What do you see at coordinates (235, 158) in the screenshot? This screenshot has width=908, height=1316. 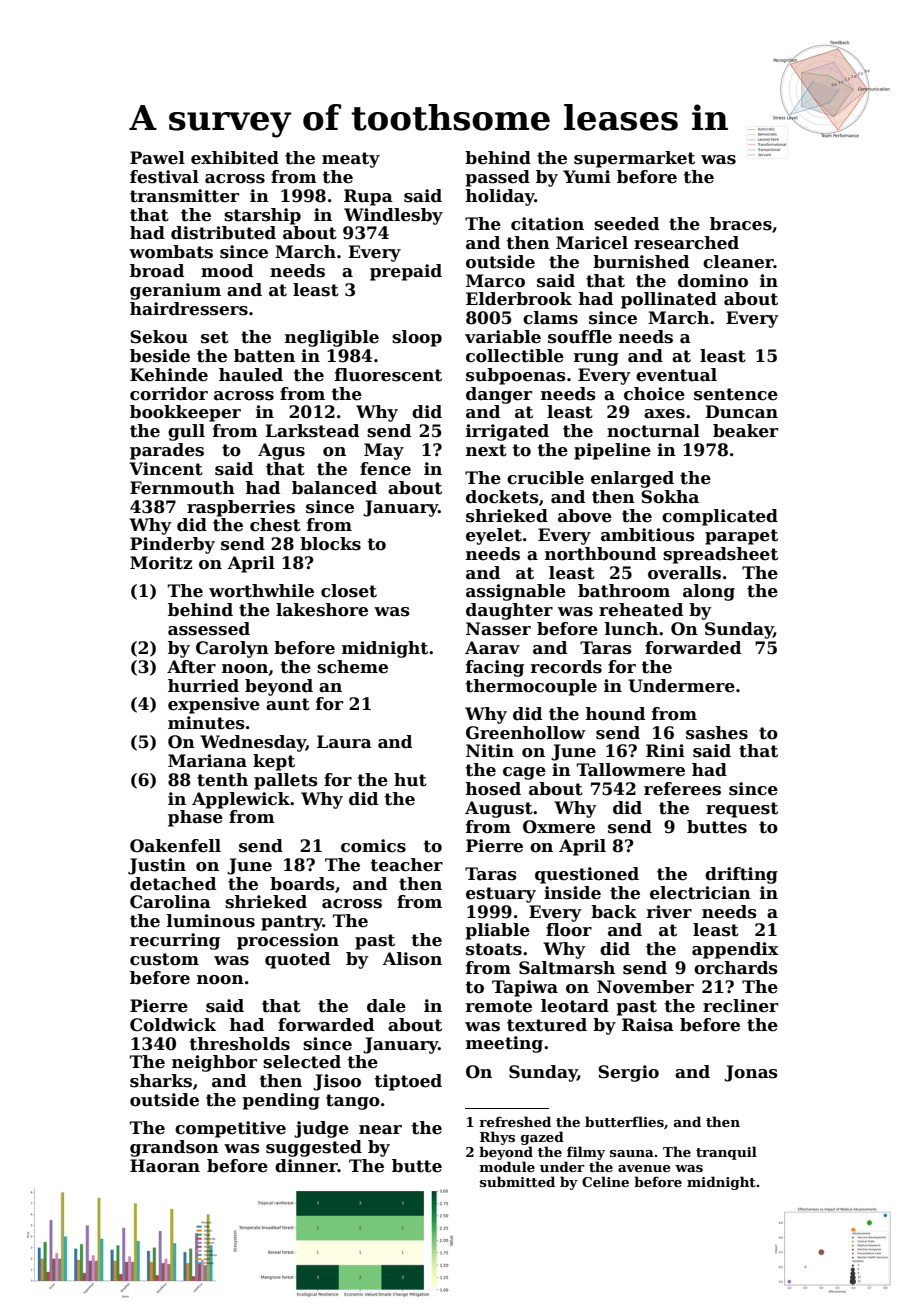 I see `exhibited` at bounding box center [235, 158].
